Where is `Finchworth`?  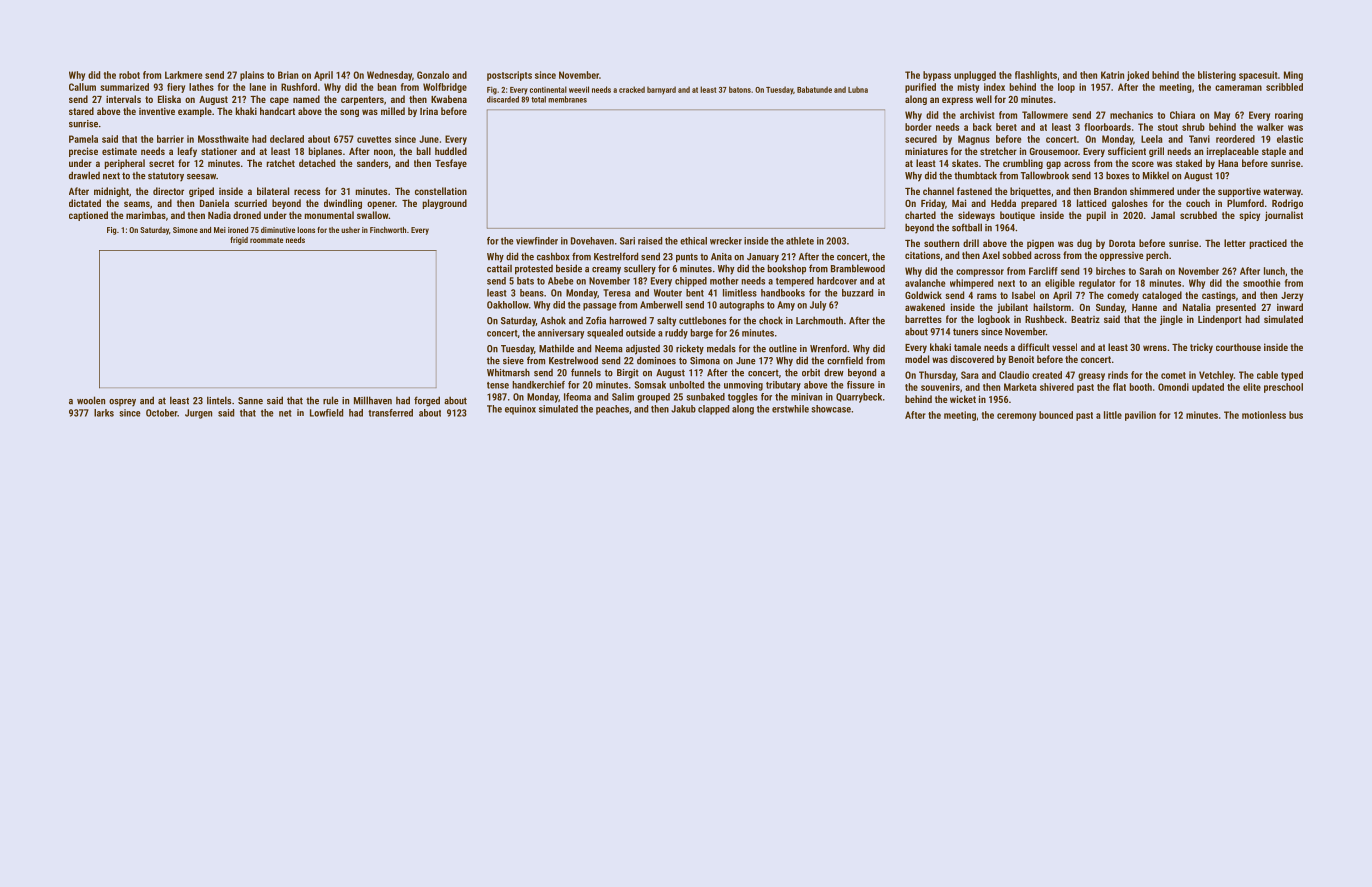 Finchworth is located at coordinates (388, 230).
